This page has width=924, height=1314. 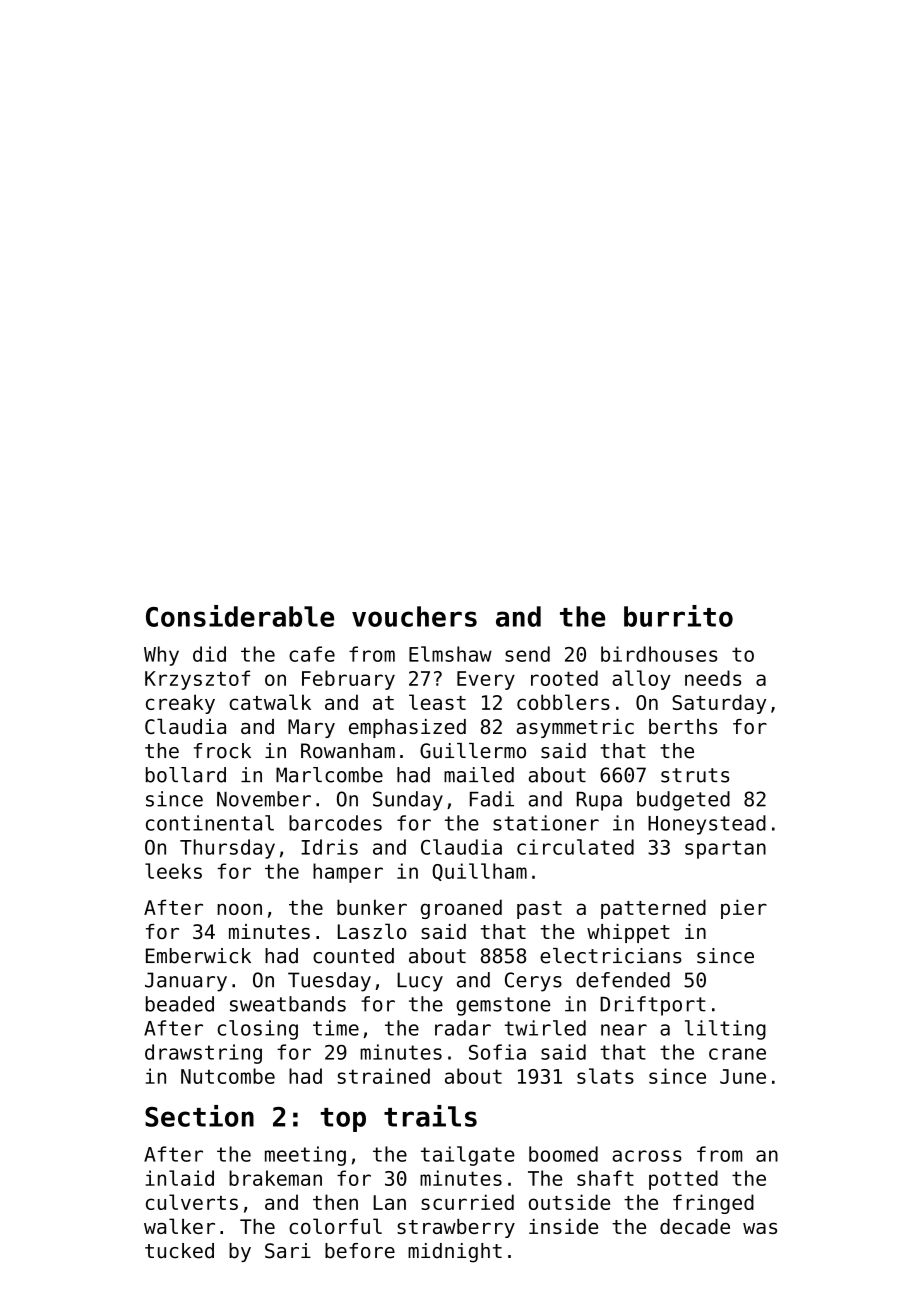 I want to click on Marlcombe, so click(x=329, y=775).
